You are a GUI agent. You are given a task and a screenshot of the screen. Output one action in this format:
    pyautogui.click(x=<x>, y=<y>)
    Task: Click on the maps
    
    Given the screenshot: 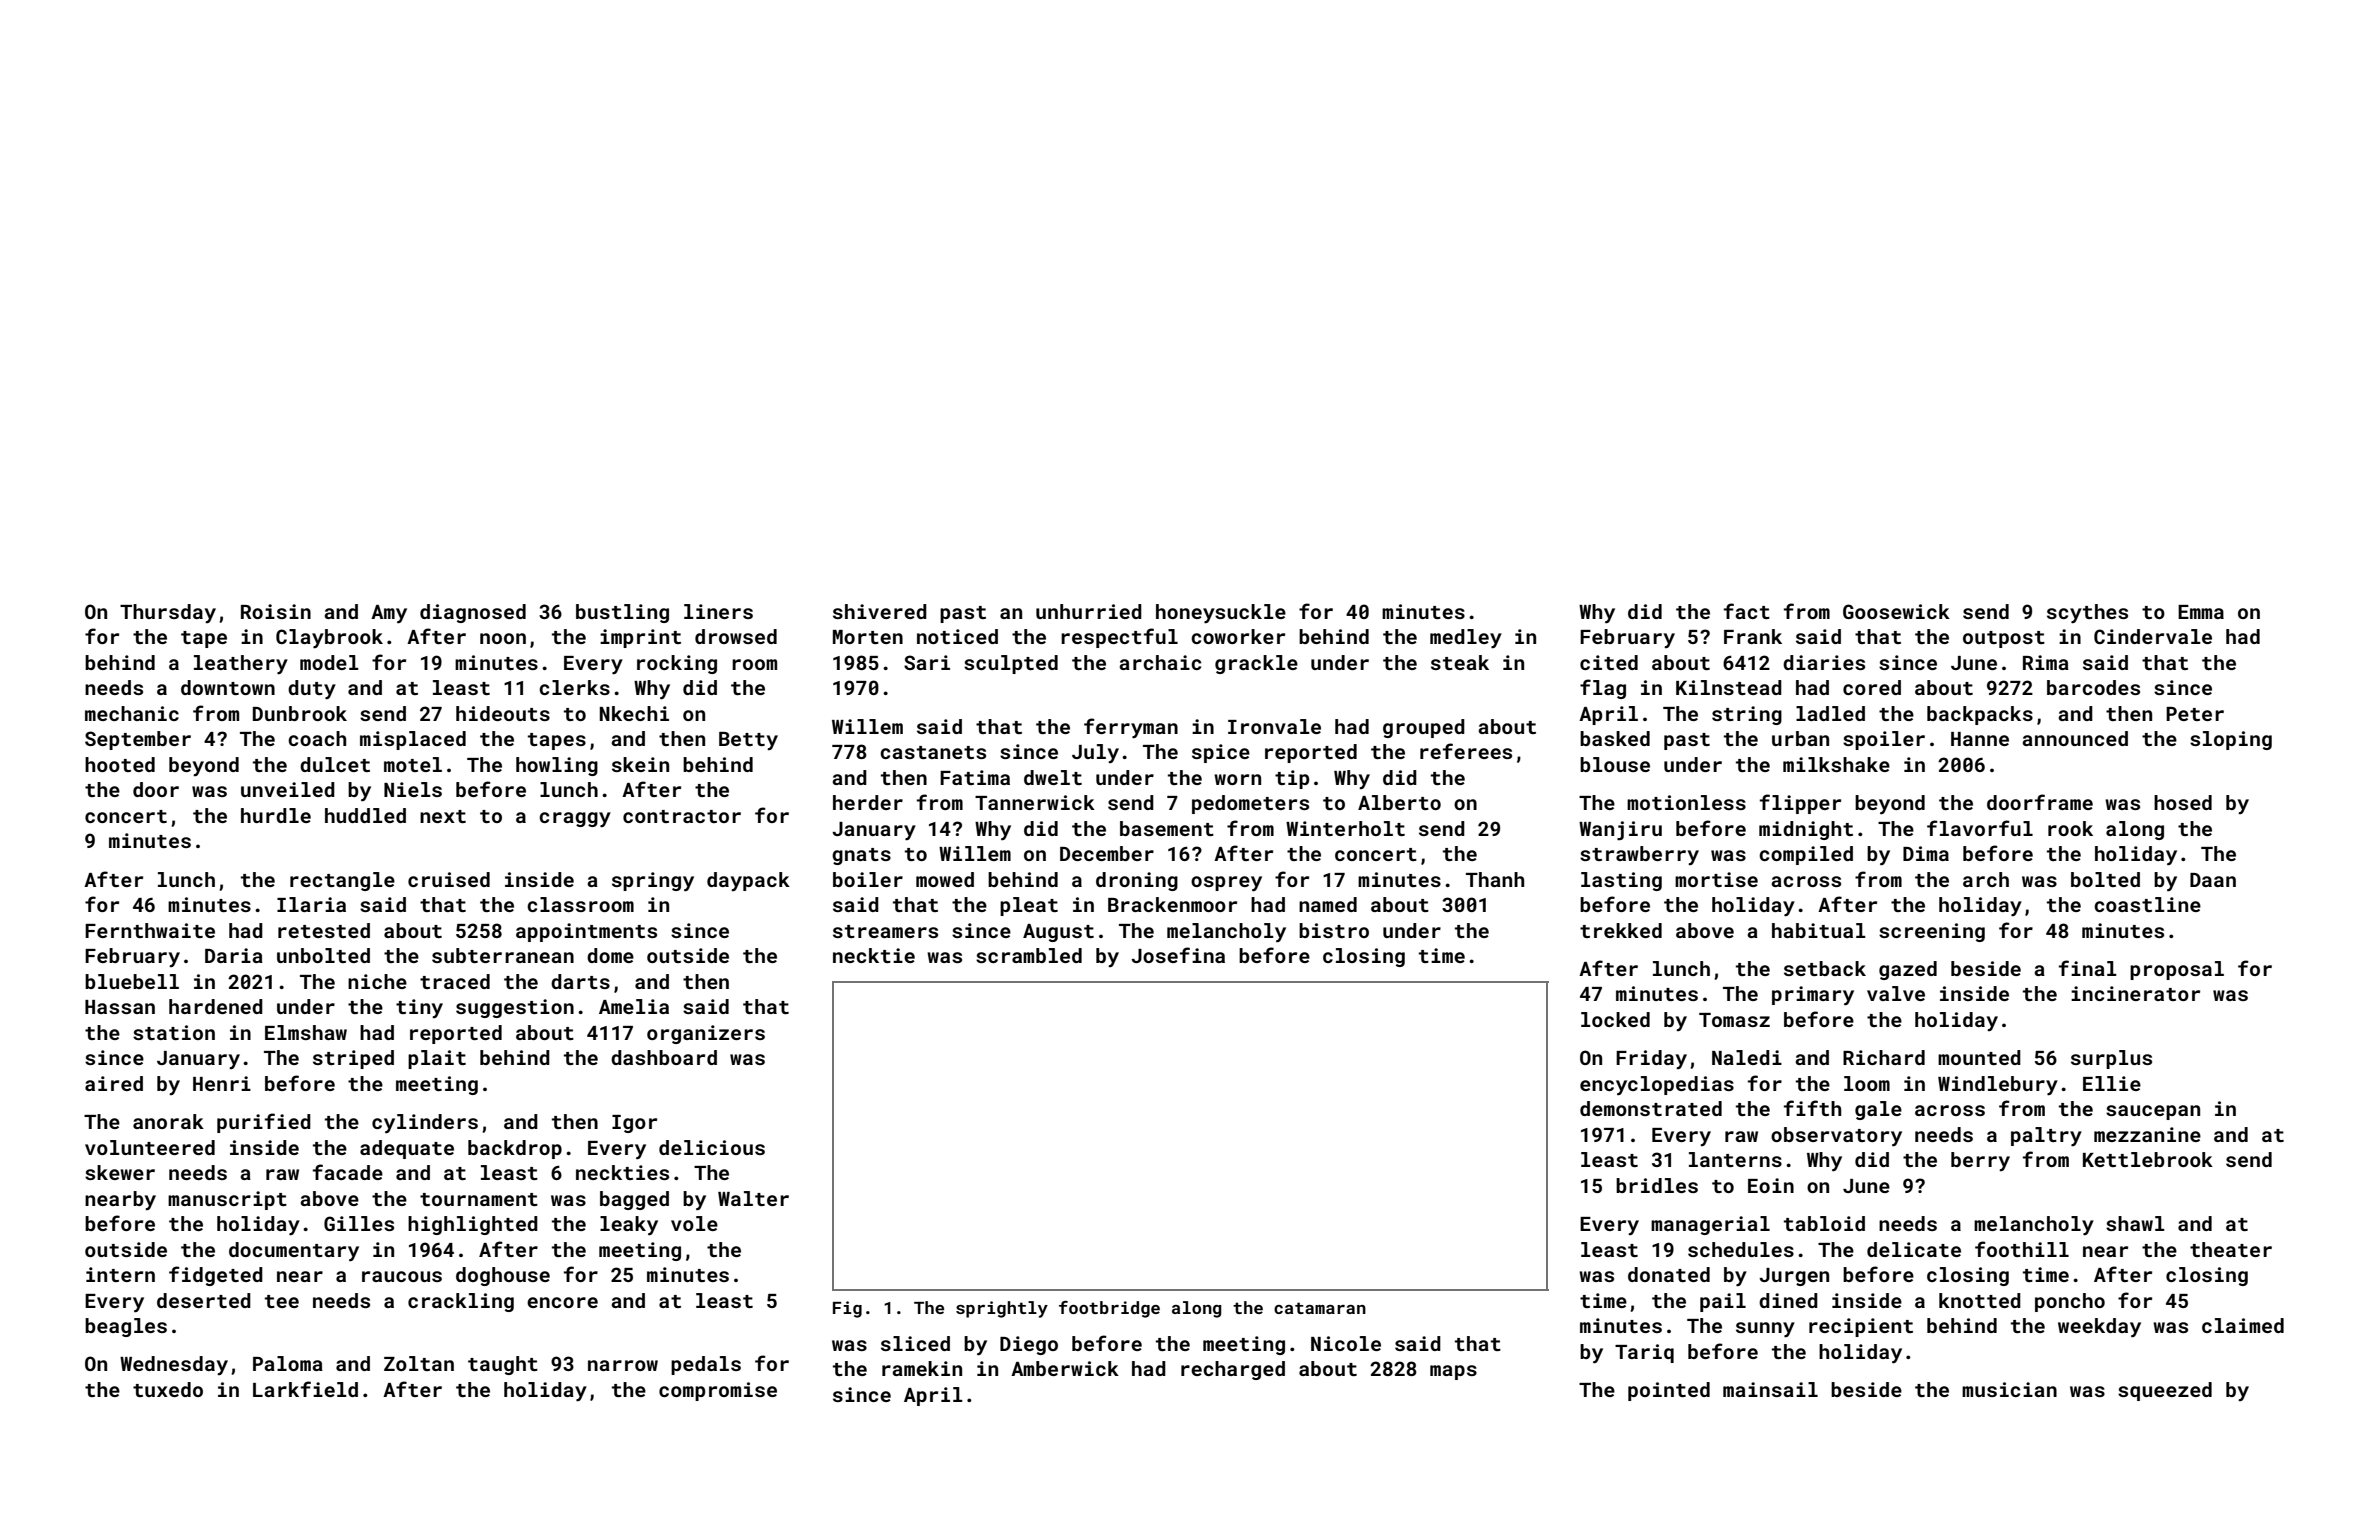 What is the action you would take?
    pyautogui.click(x=1453, y=1372)
